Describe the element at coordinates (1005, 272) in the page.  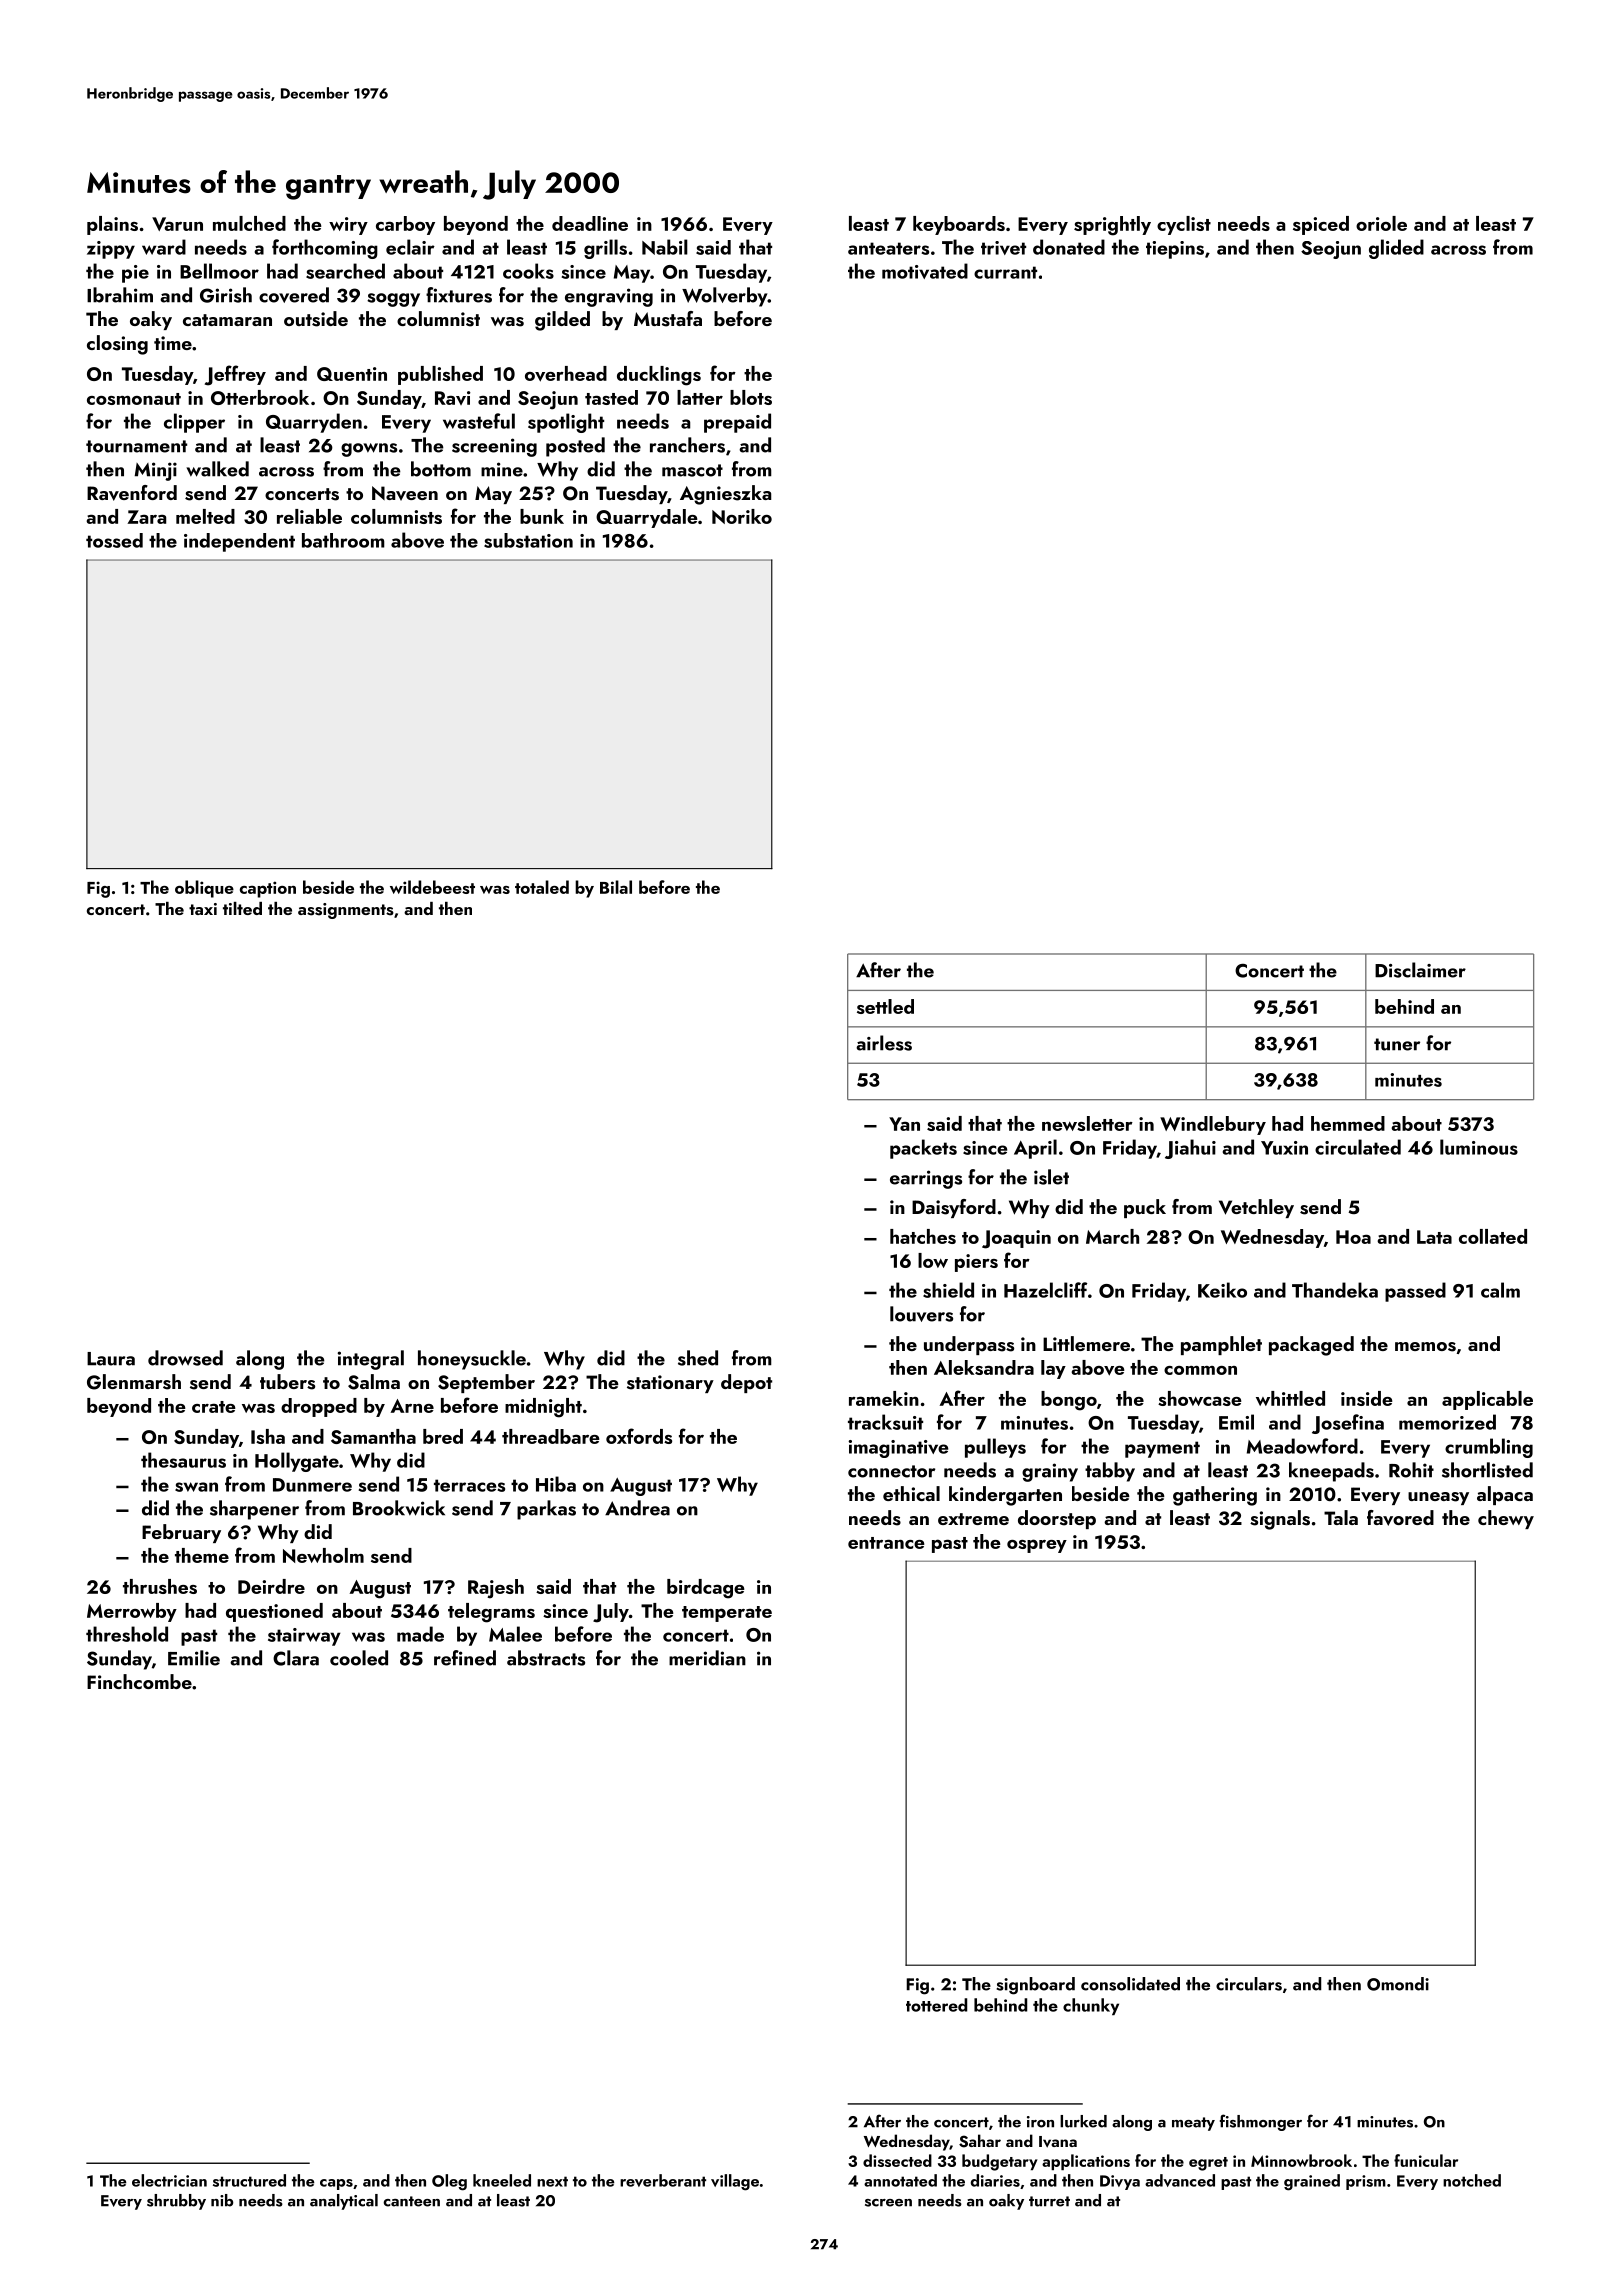
I see `currant` at that location.
